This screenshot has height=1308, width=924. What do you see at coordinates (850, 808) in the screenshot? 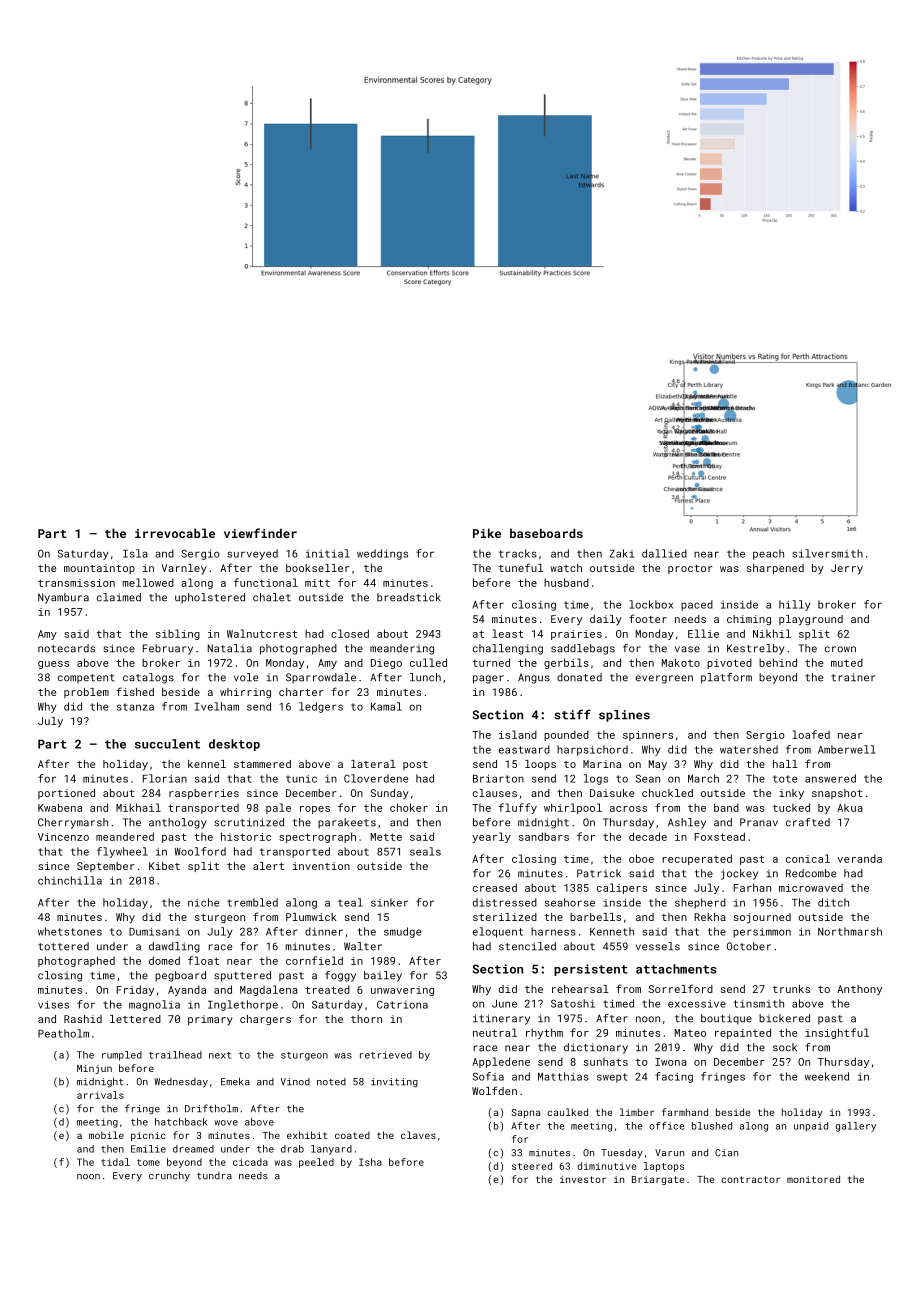
I see `Akua` at bounding box center [850, 808].
